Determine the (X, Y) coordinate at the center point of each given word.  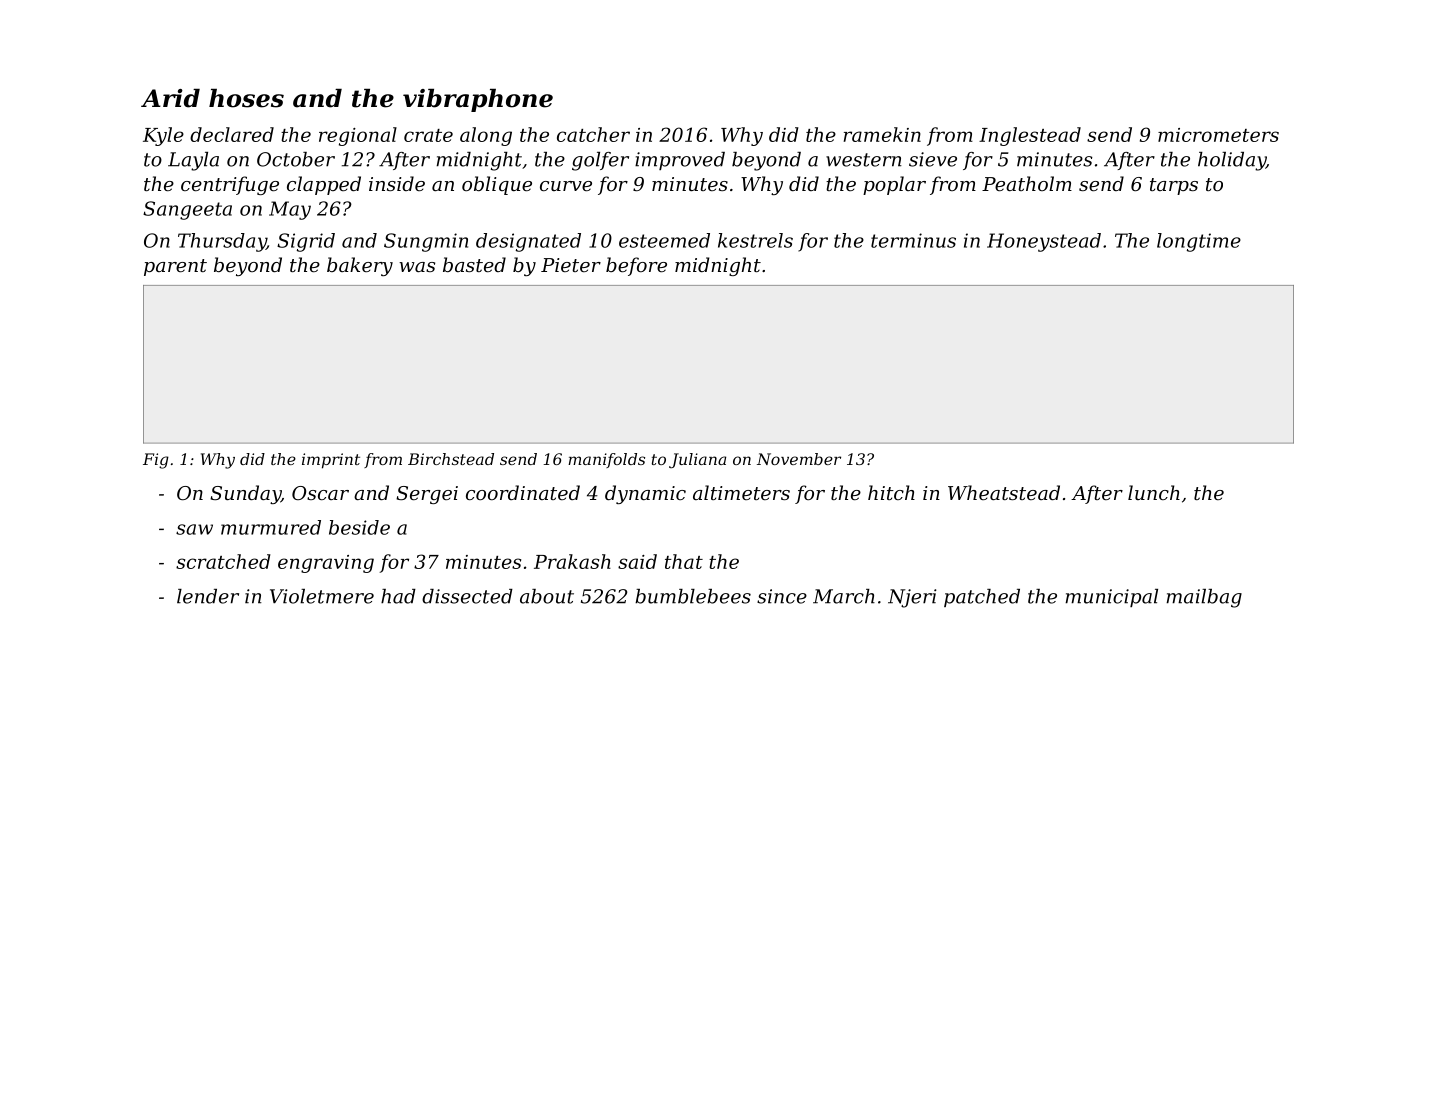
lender (208, 596)
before (636, 266)
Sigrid (306, 242)
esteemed (664, 240)
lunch (1154, 492)
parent (175, 267)
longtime (1199, 242)
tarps (1174, 186)
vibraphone (478, 100)
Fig (156, 461)
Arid (170, 98)
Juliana (697, 460)
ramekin (882, 134)
